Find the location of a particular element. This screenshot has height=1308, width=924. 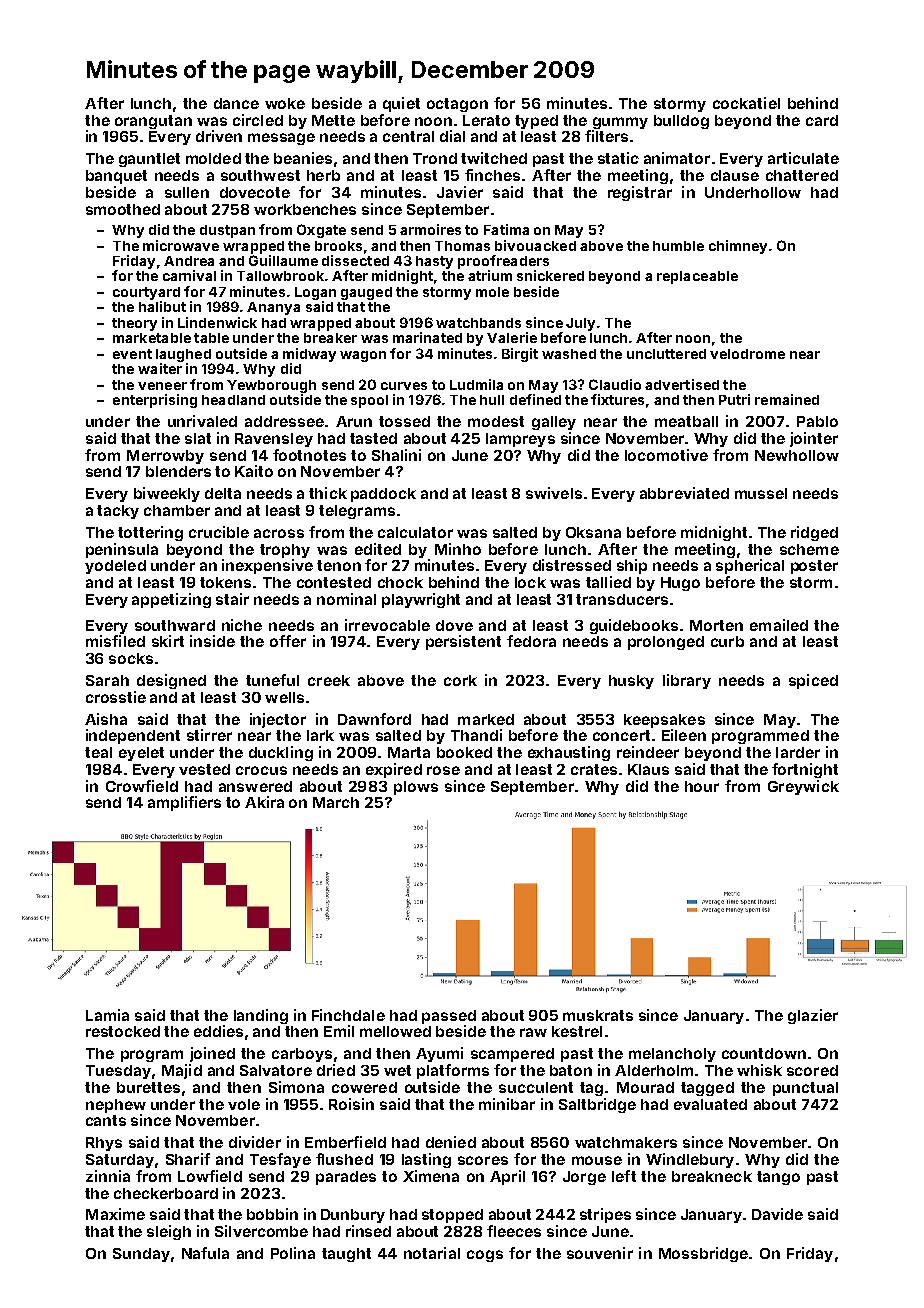

ridged is located at coordinates (814, 533).
